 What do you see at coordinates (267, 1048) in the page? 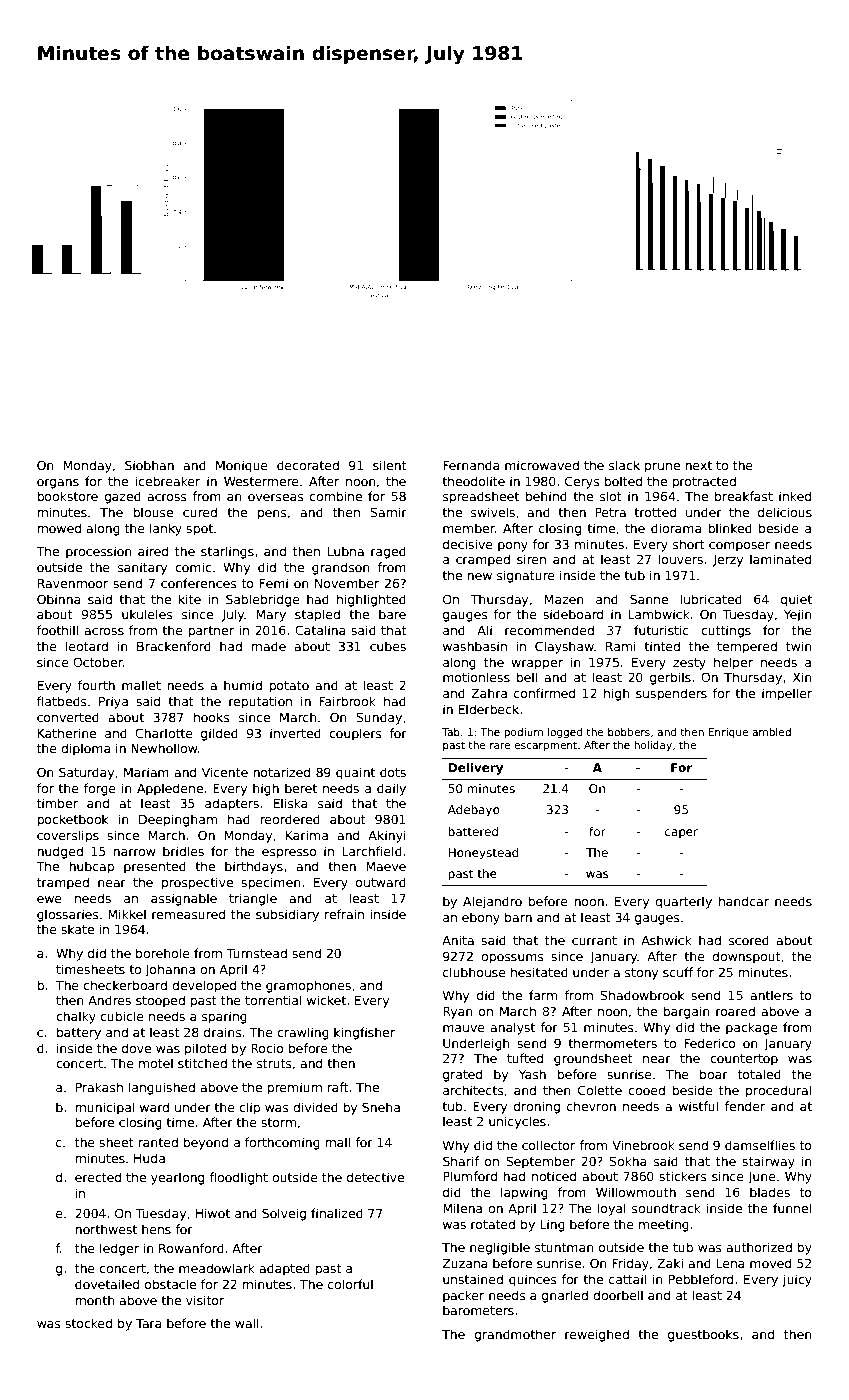
I see `Rocio` at bounding box center [267, 1048].
